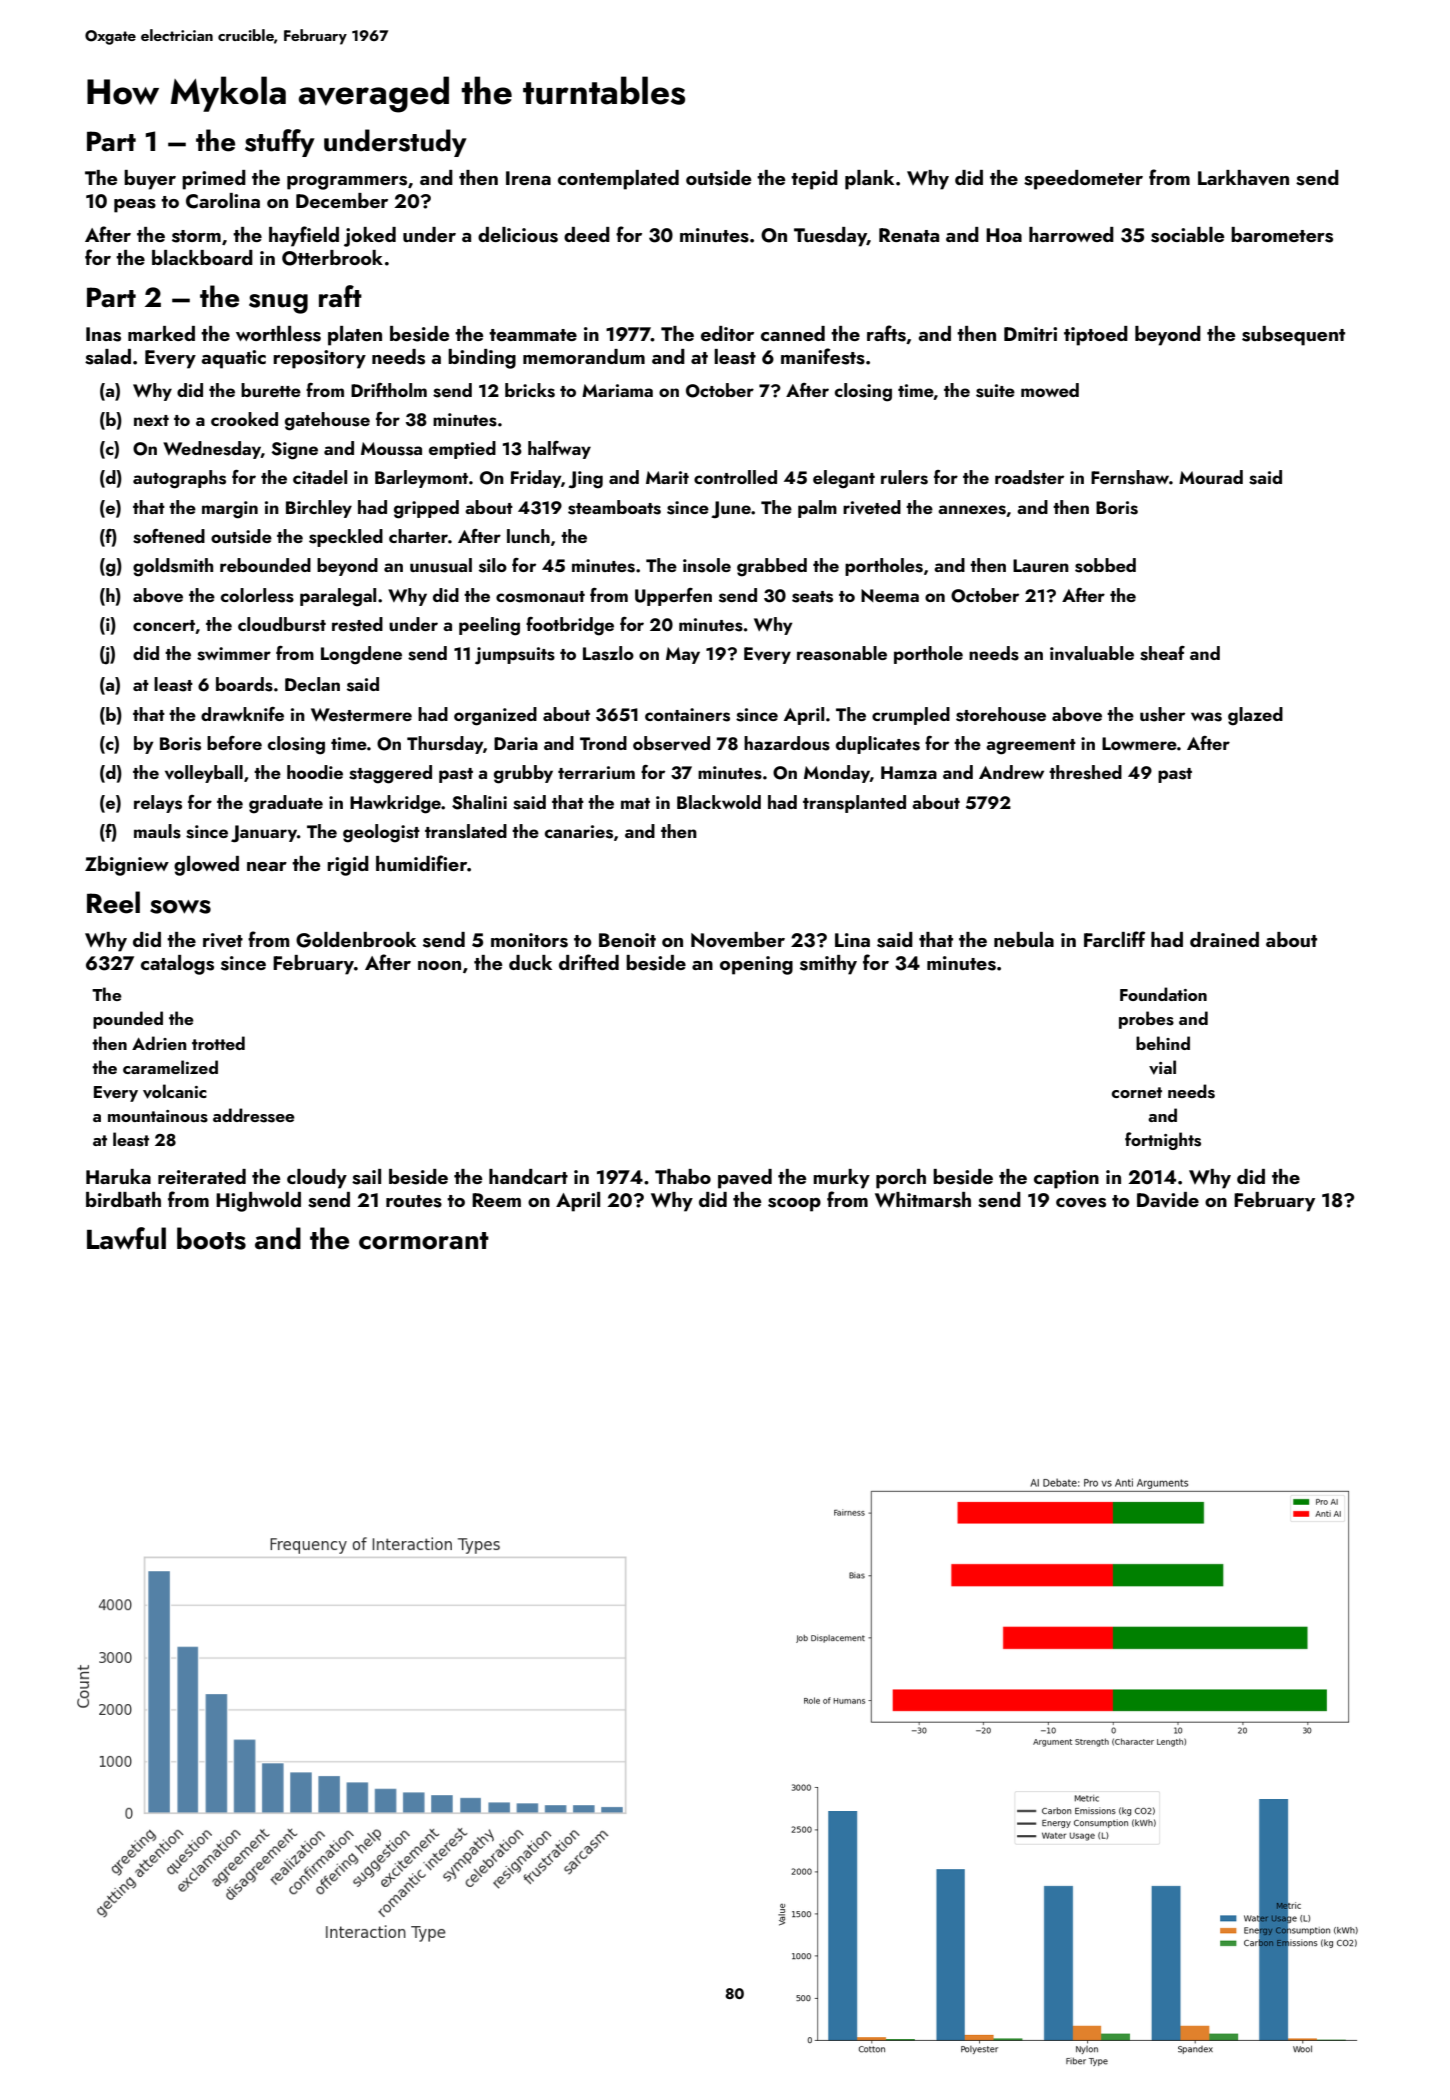 The height and width of the document is (2100, 1450). I want to click on Larkhaven, so click(1243, 178).
